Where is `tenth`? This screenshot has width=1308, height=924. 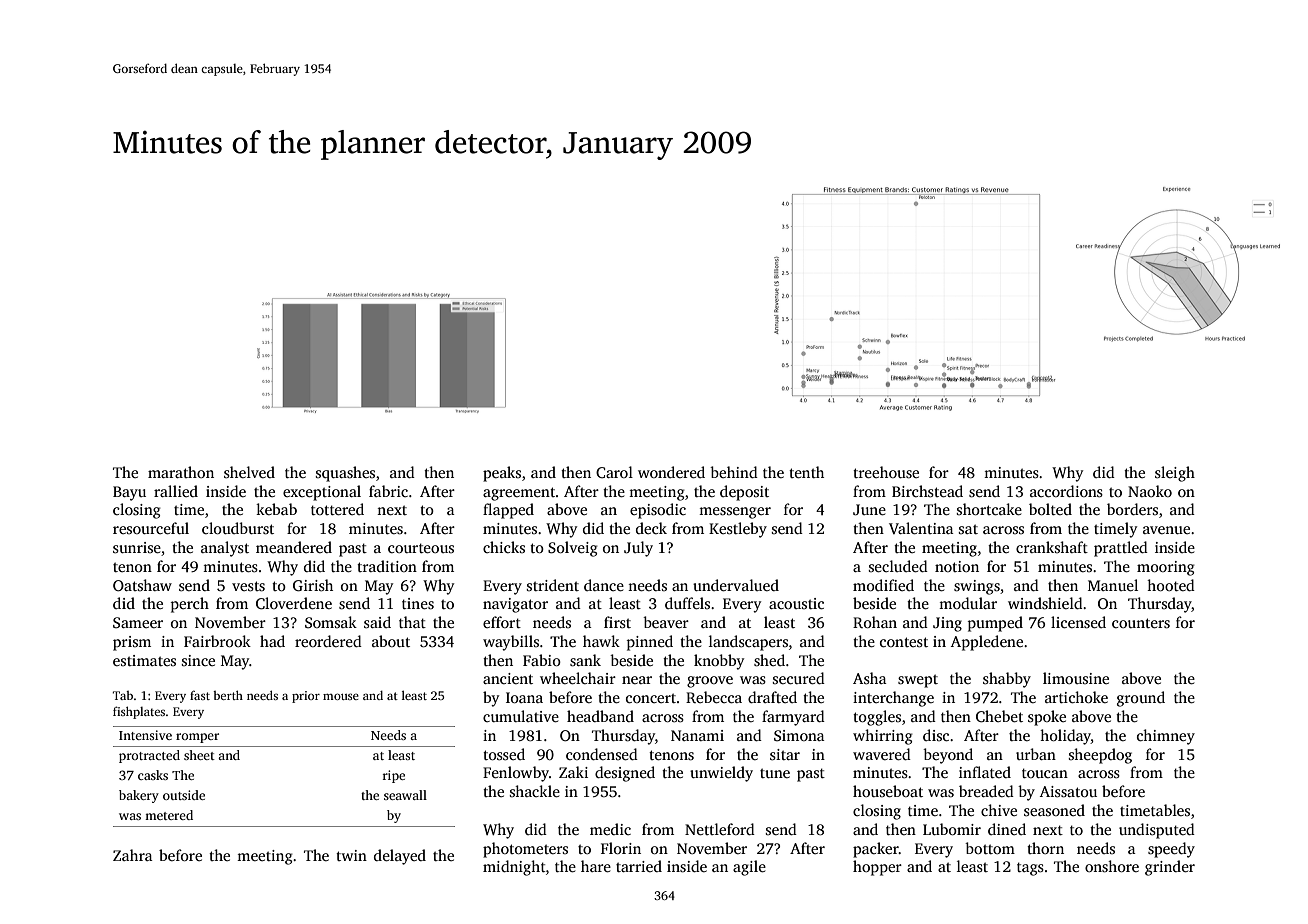
tenth is located at coordinates (806, 472).
